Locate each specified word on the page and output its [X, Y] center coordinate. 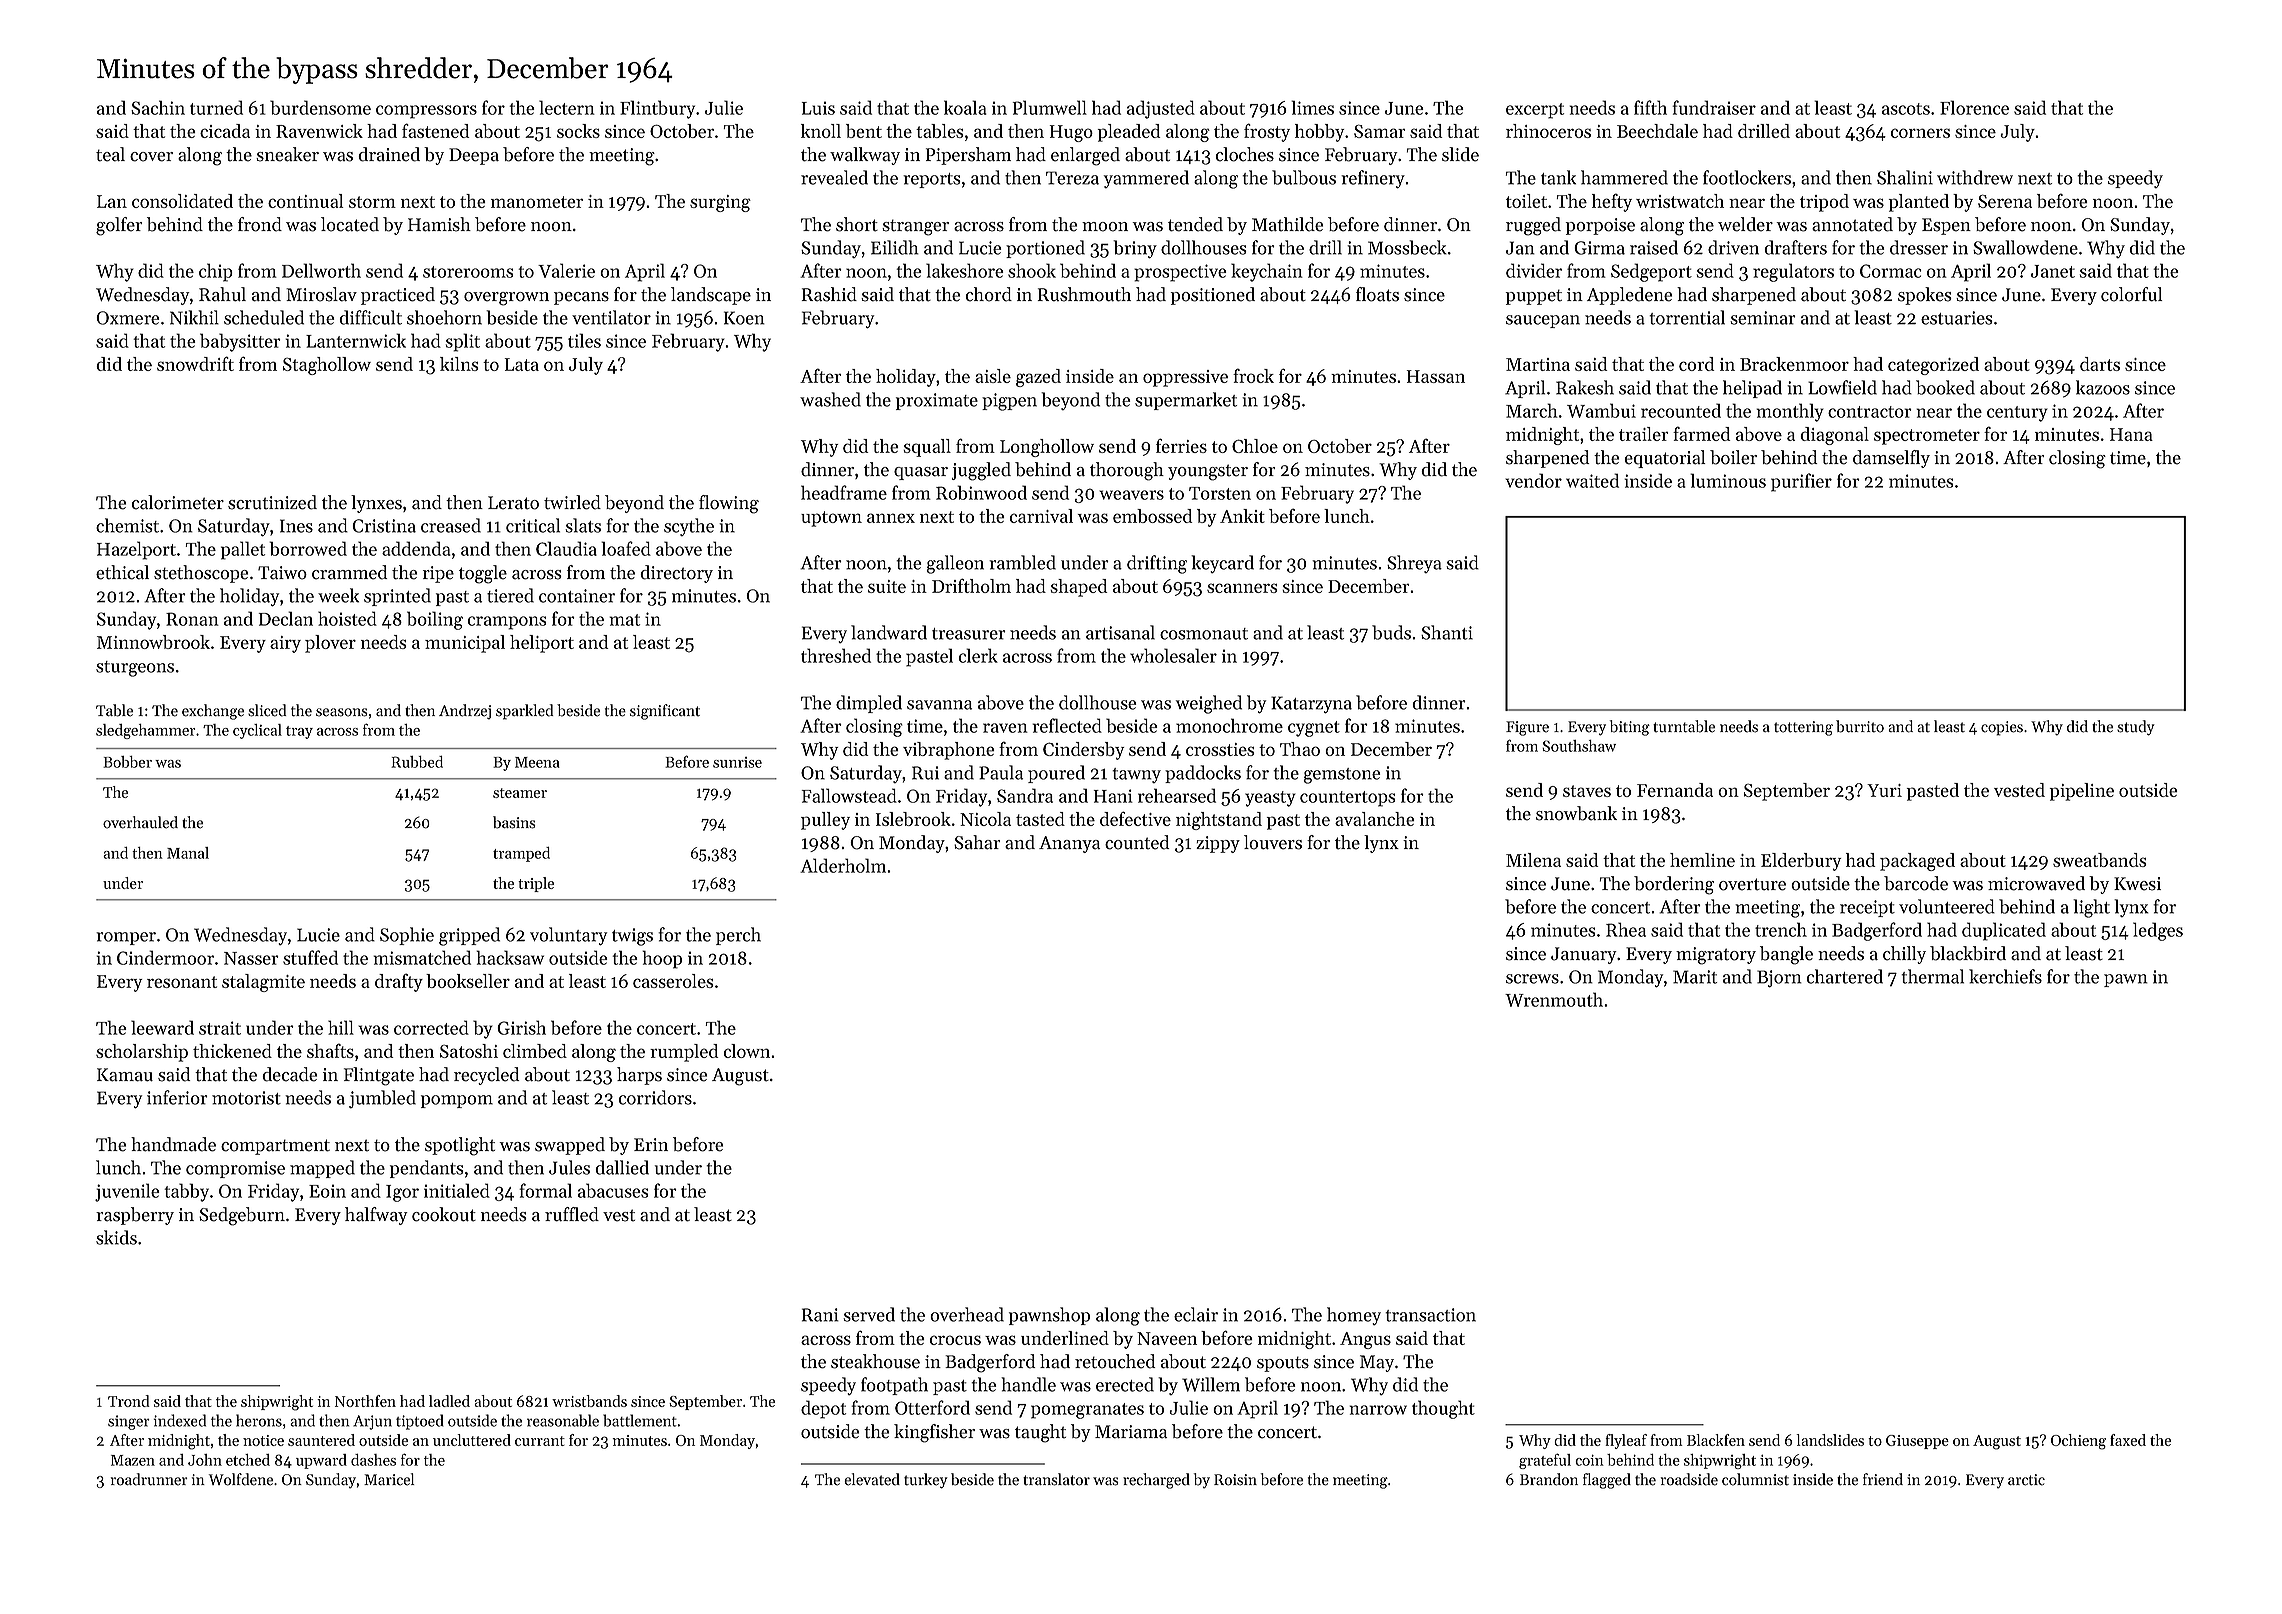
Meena [537, 762]
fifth [1650, 107]
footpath [894, 1386]
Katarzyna [1311, 705]
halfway [376, 1216]
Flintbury [657, 109]
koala [965, 107]
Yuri [1884, 790]
